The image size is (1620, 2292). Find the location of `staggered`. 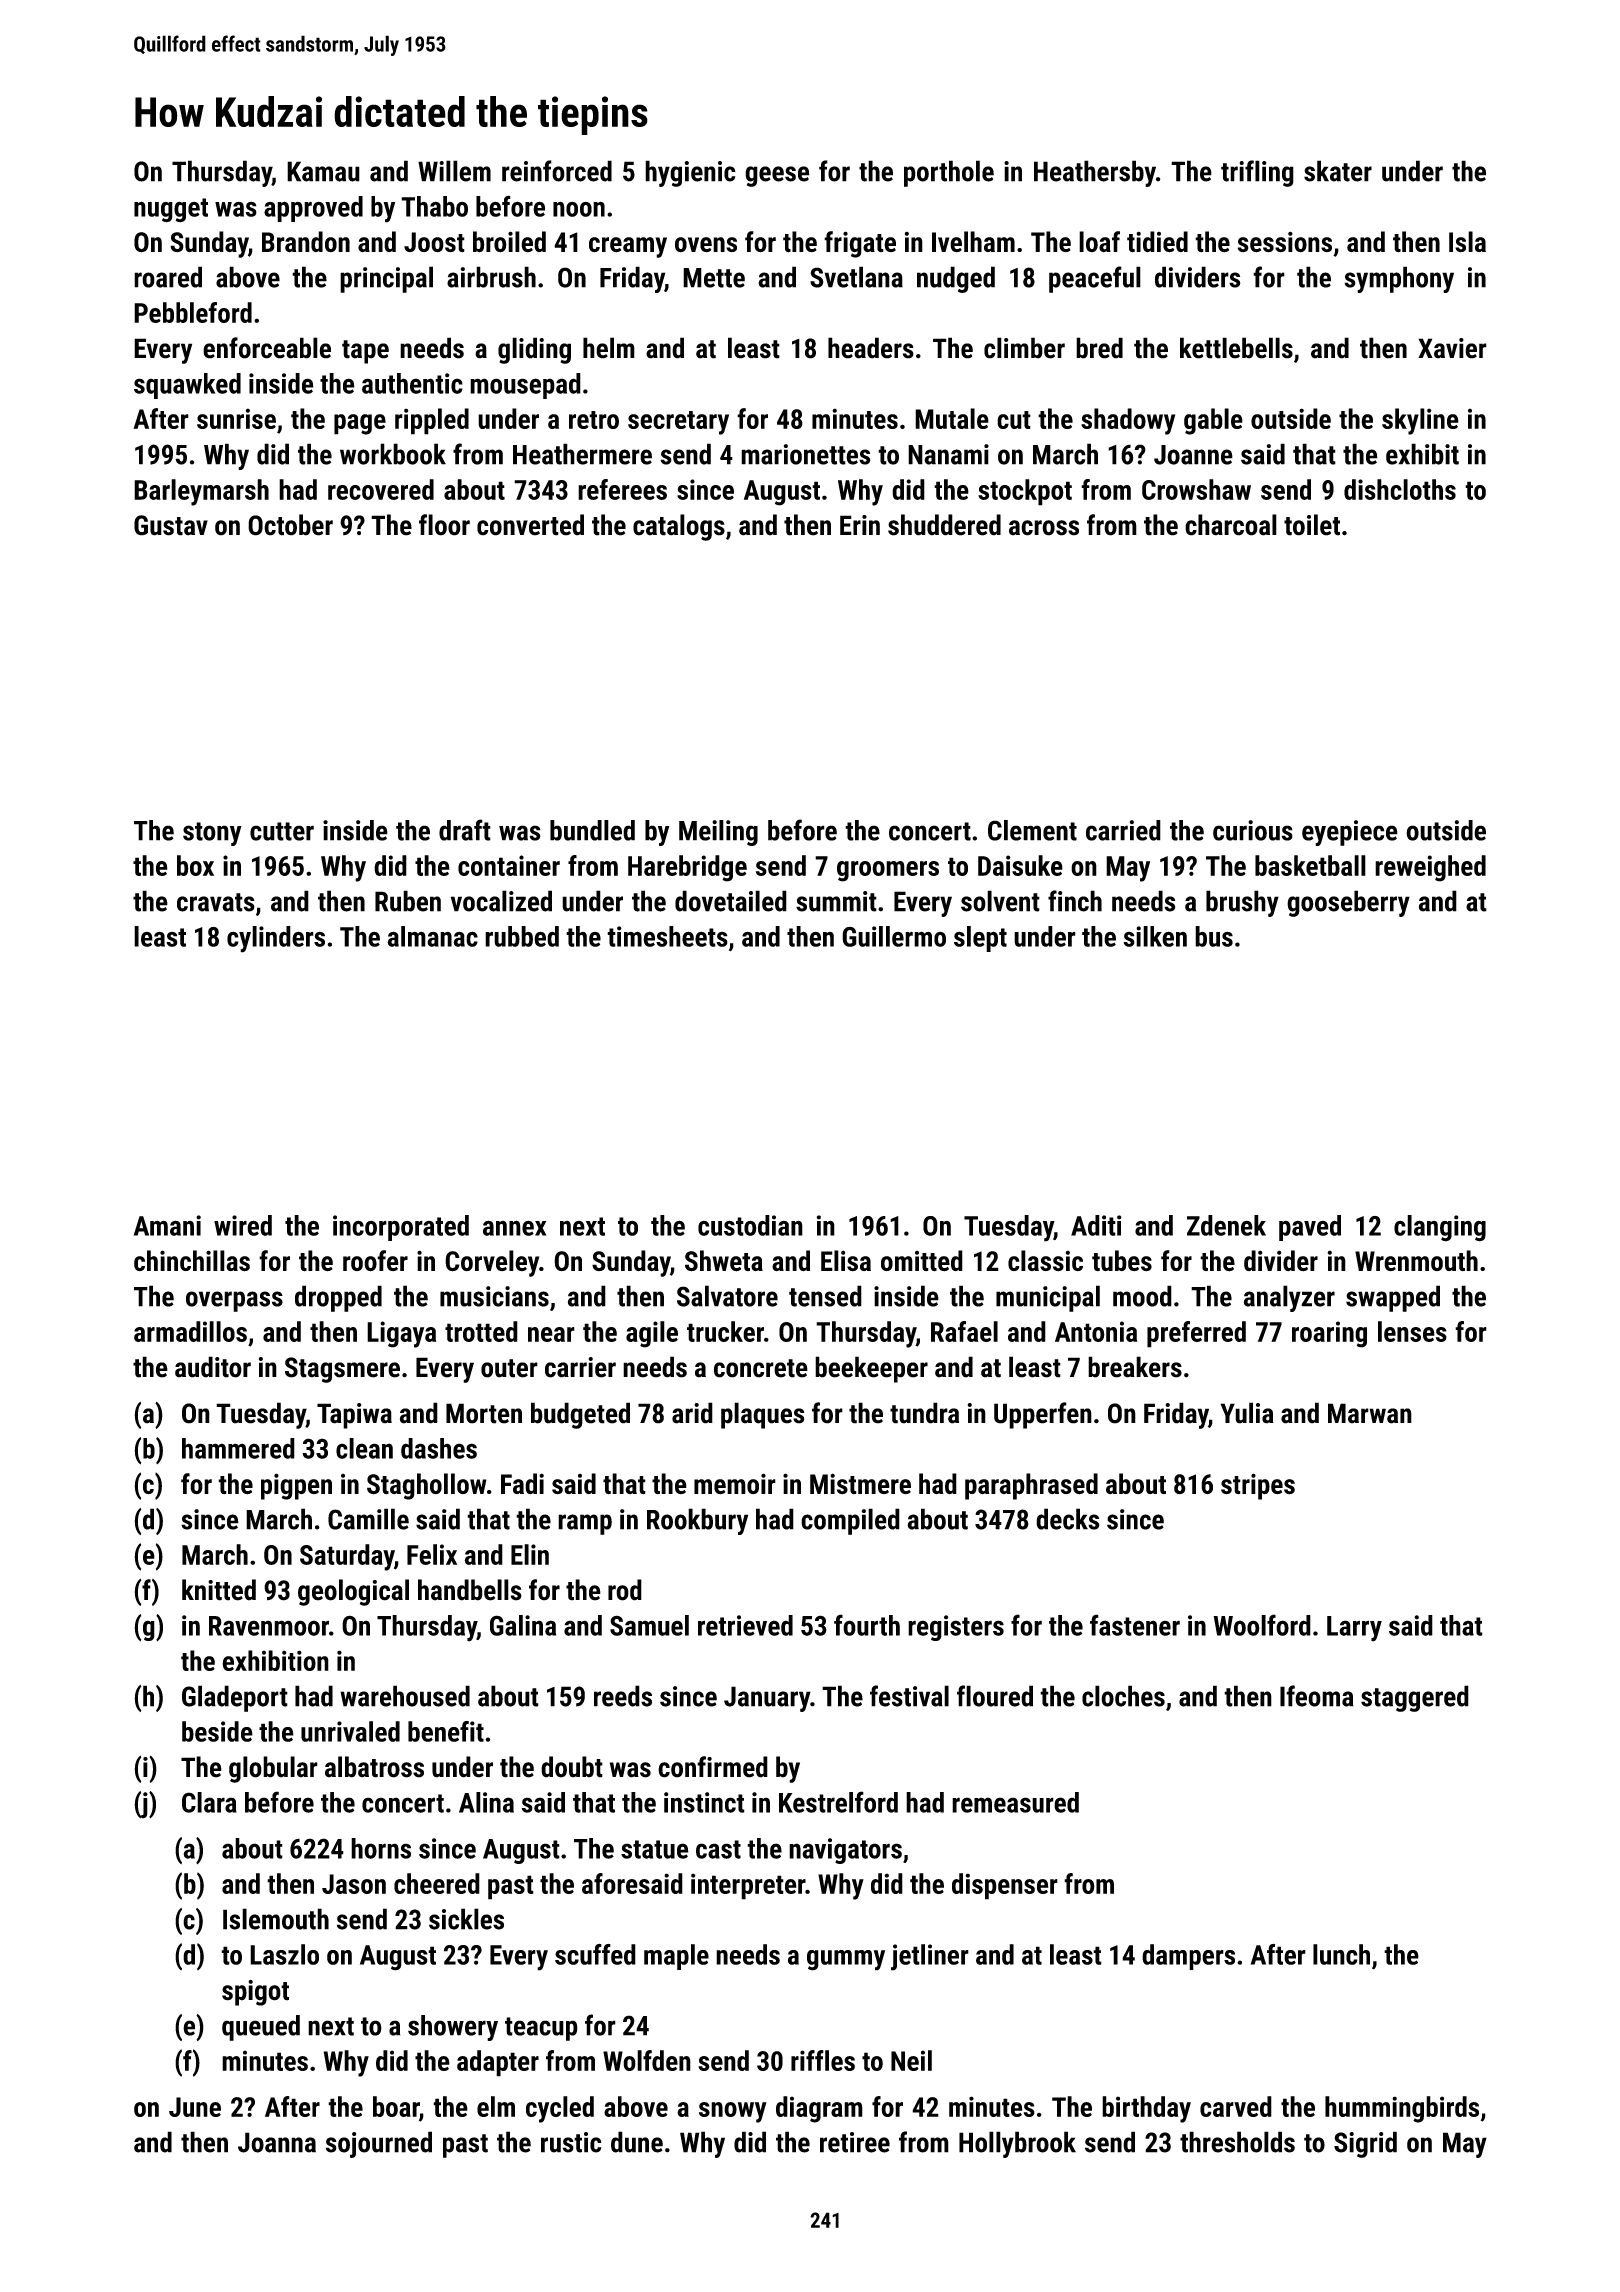

staggered is located at coordinates (1415, 1698).
